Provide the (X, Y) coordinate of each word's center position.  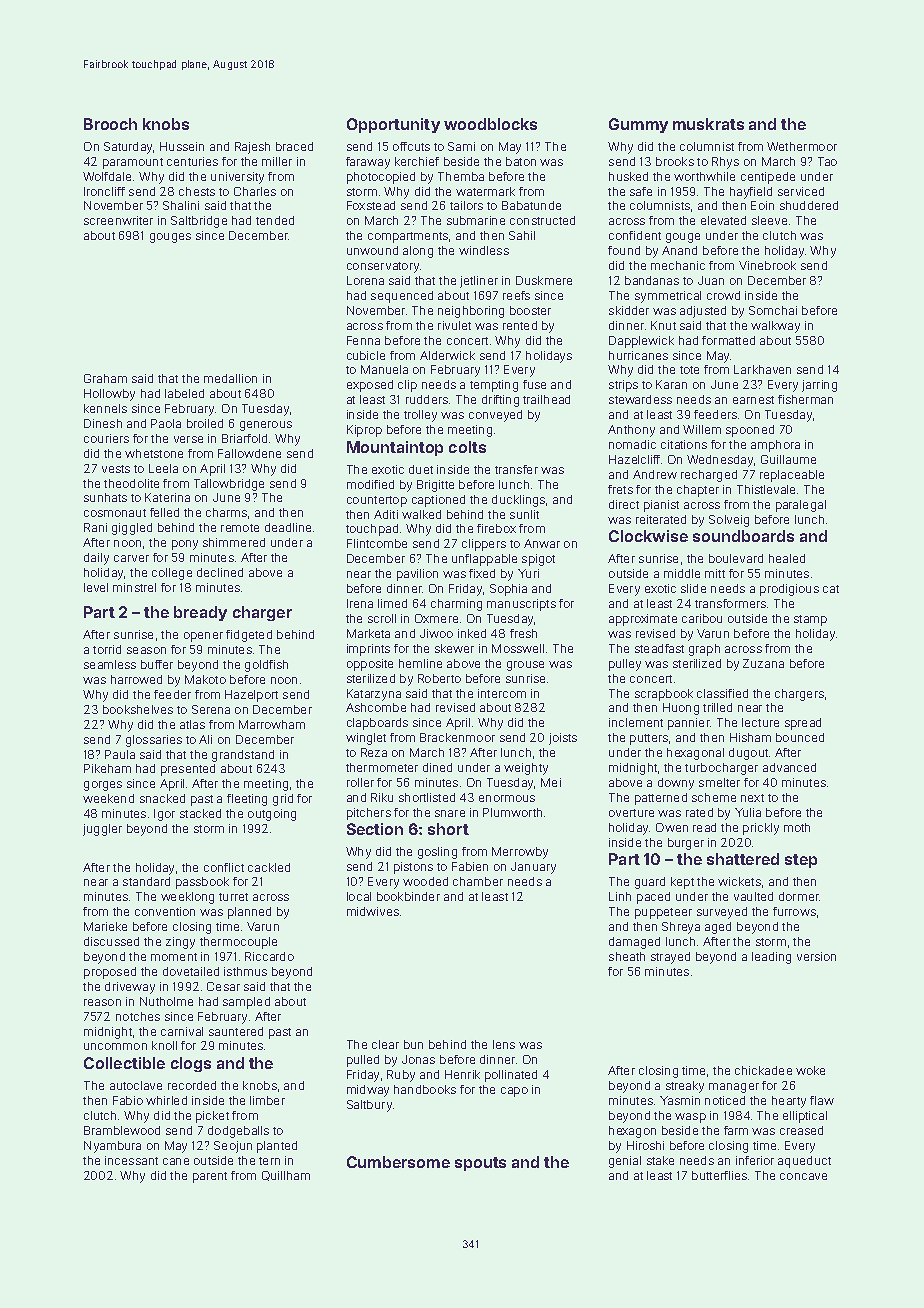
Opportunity (393, 125)
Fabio (128, 1100)
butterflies (719, 1175)
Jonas (418, 1059)
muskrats (708, 124)
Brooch (110, 124)
